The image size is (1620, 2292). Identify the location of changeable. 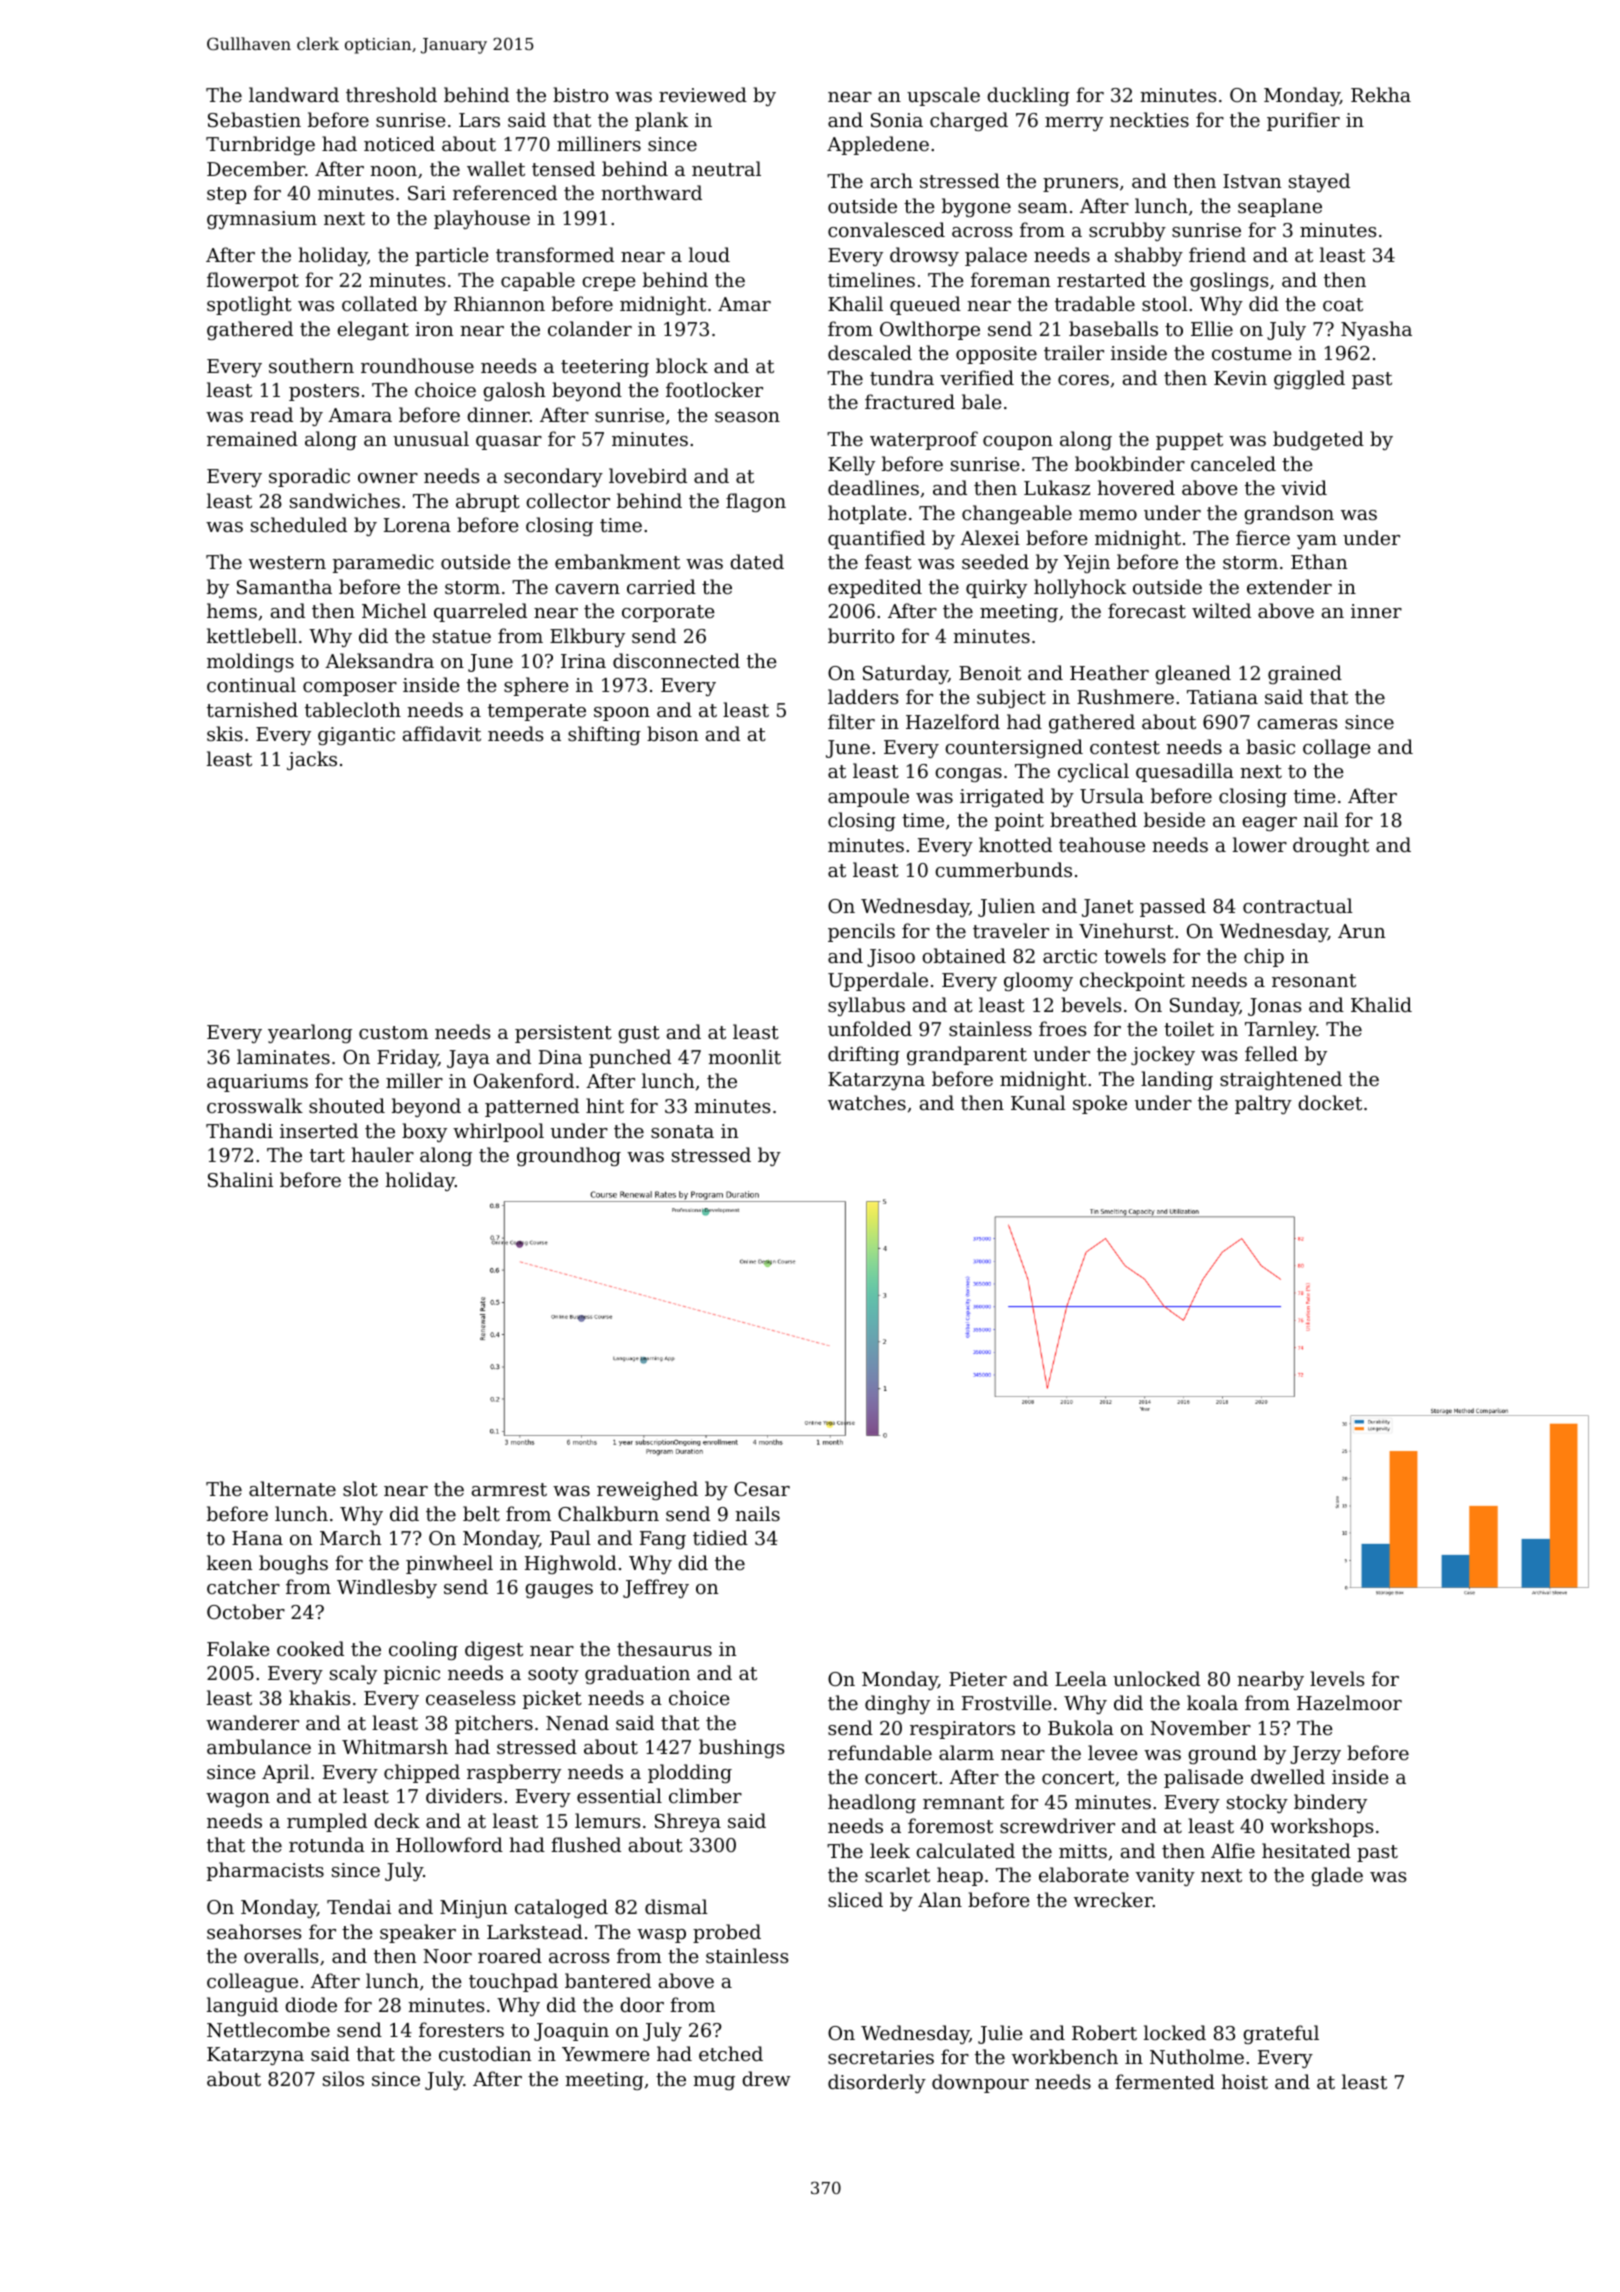
(1017, 514).
